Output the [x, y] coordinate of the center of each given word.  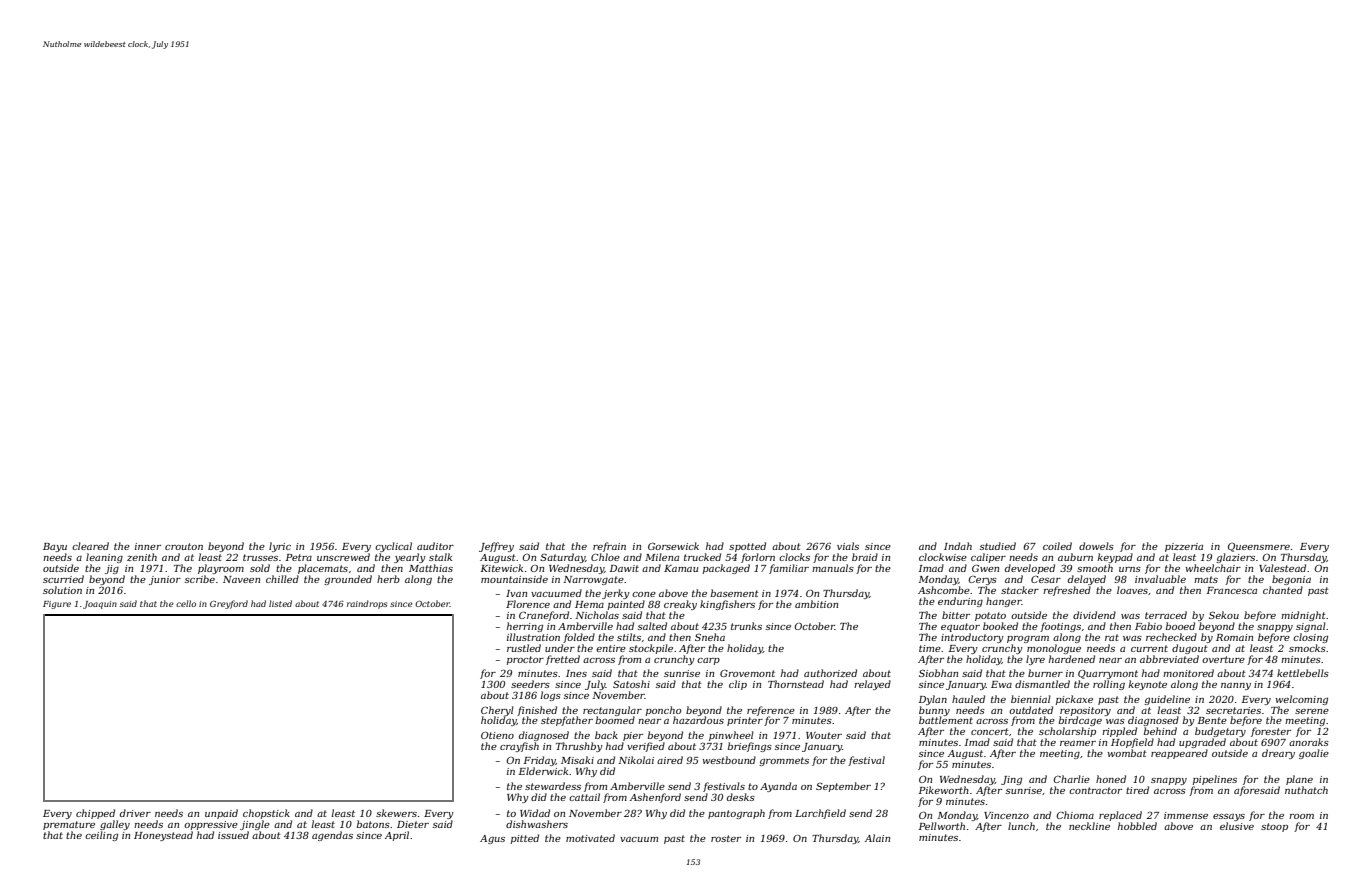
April [397, 836]
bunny [934, 711]
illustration [533, 637]
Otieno [497, 735]
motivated [590, 838]
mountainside [514, 579]
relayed [872, 685]
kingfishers [727, 605]
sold [260, 568]
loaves [1132, 590]
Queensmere [1259, 547]
